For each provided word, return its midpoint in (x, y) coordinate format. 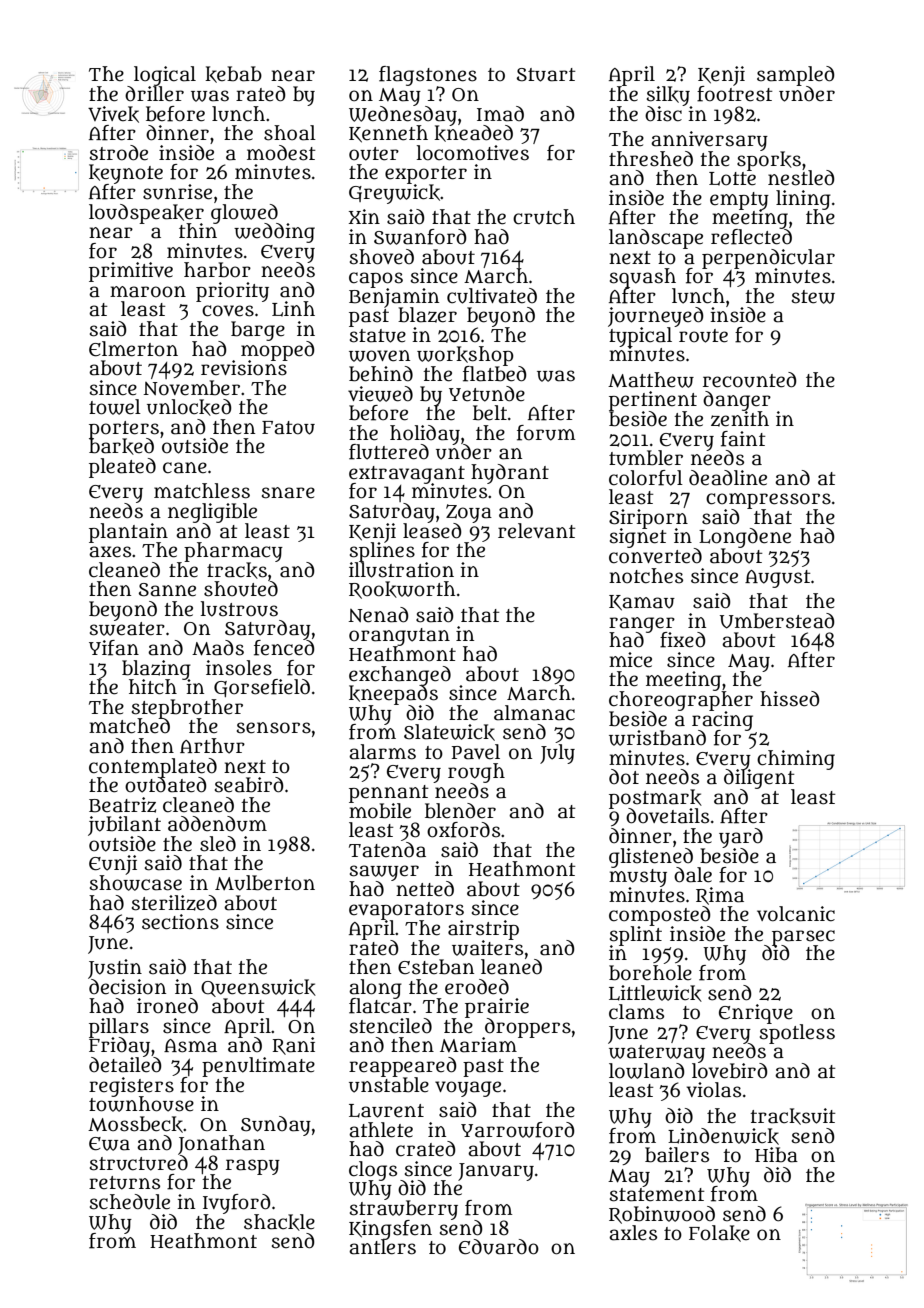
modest (281, 153)
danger (737, 401)
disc (663, 114)
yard (741, 838)
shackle (279, 1222)
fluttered (389, 452)
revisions (244, 368)
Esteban (436, 967)
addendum (217, 824)
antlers (382, 1247)
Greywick (394, 194)
